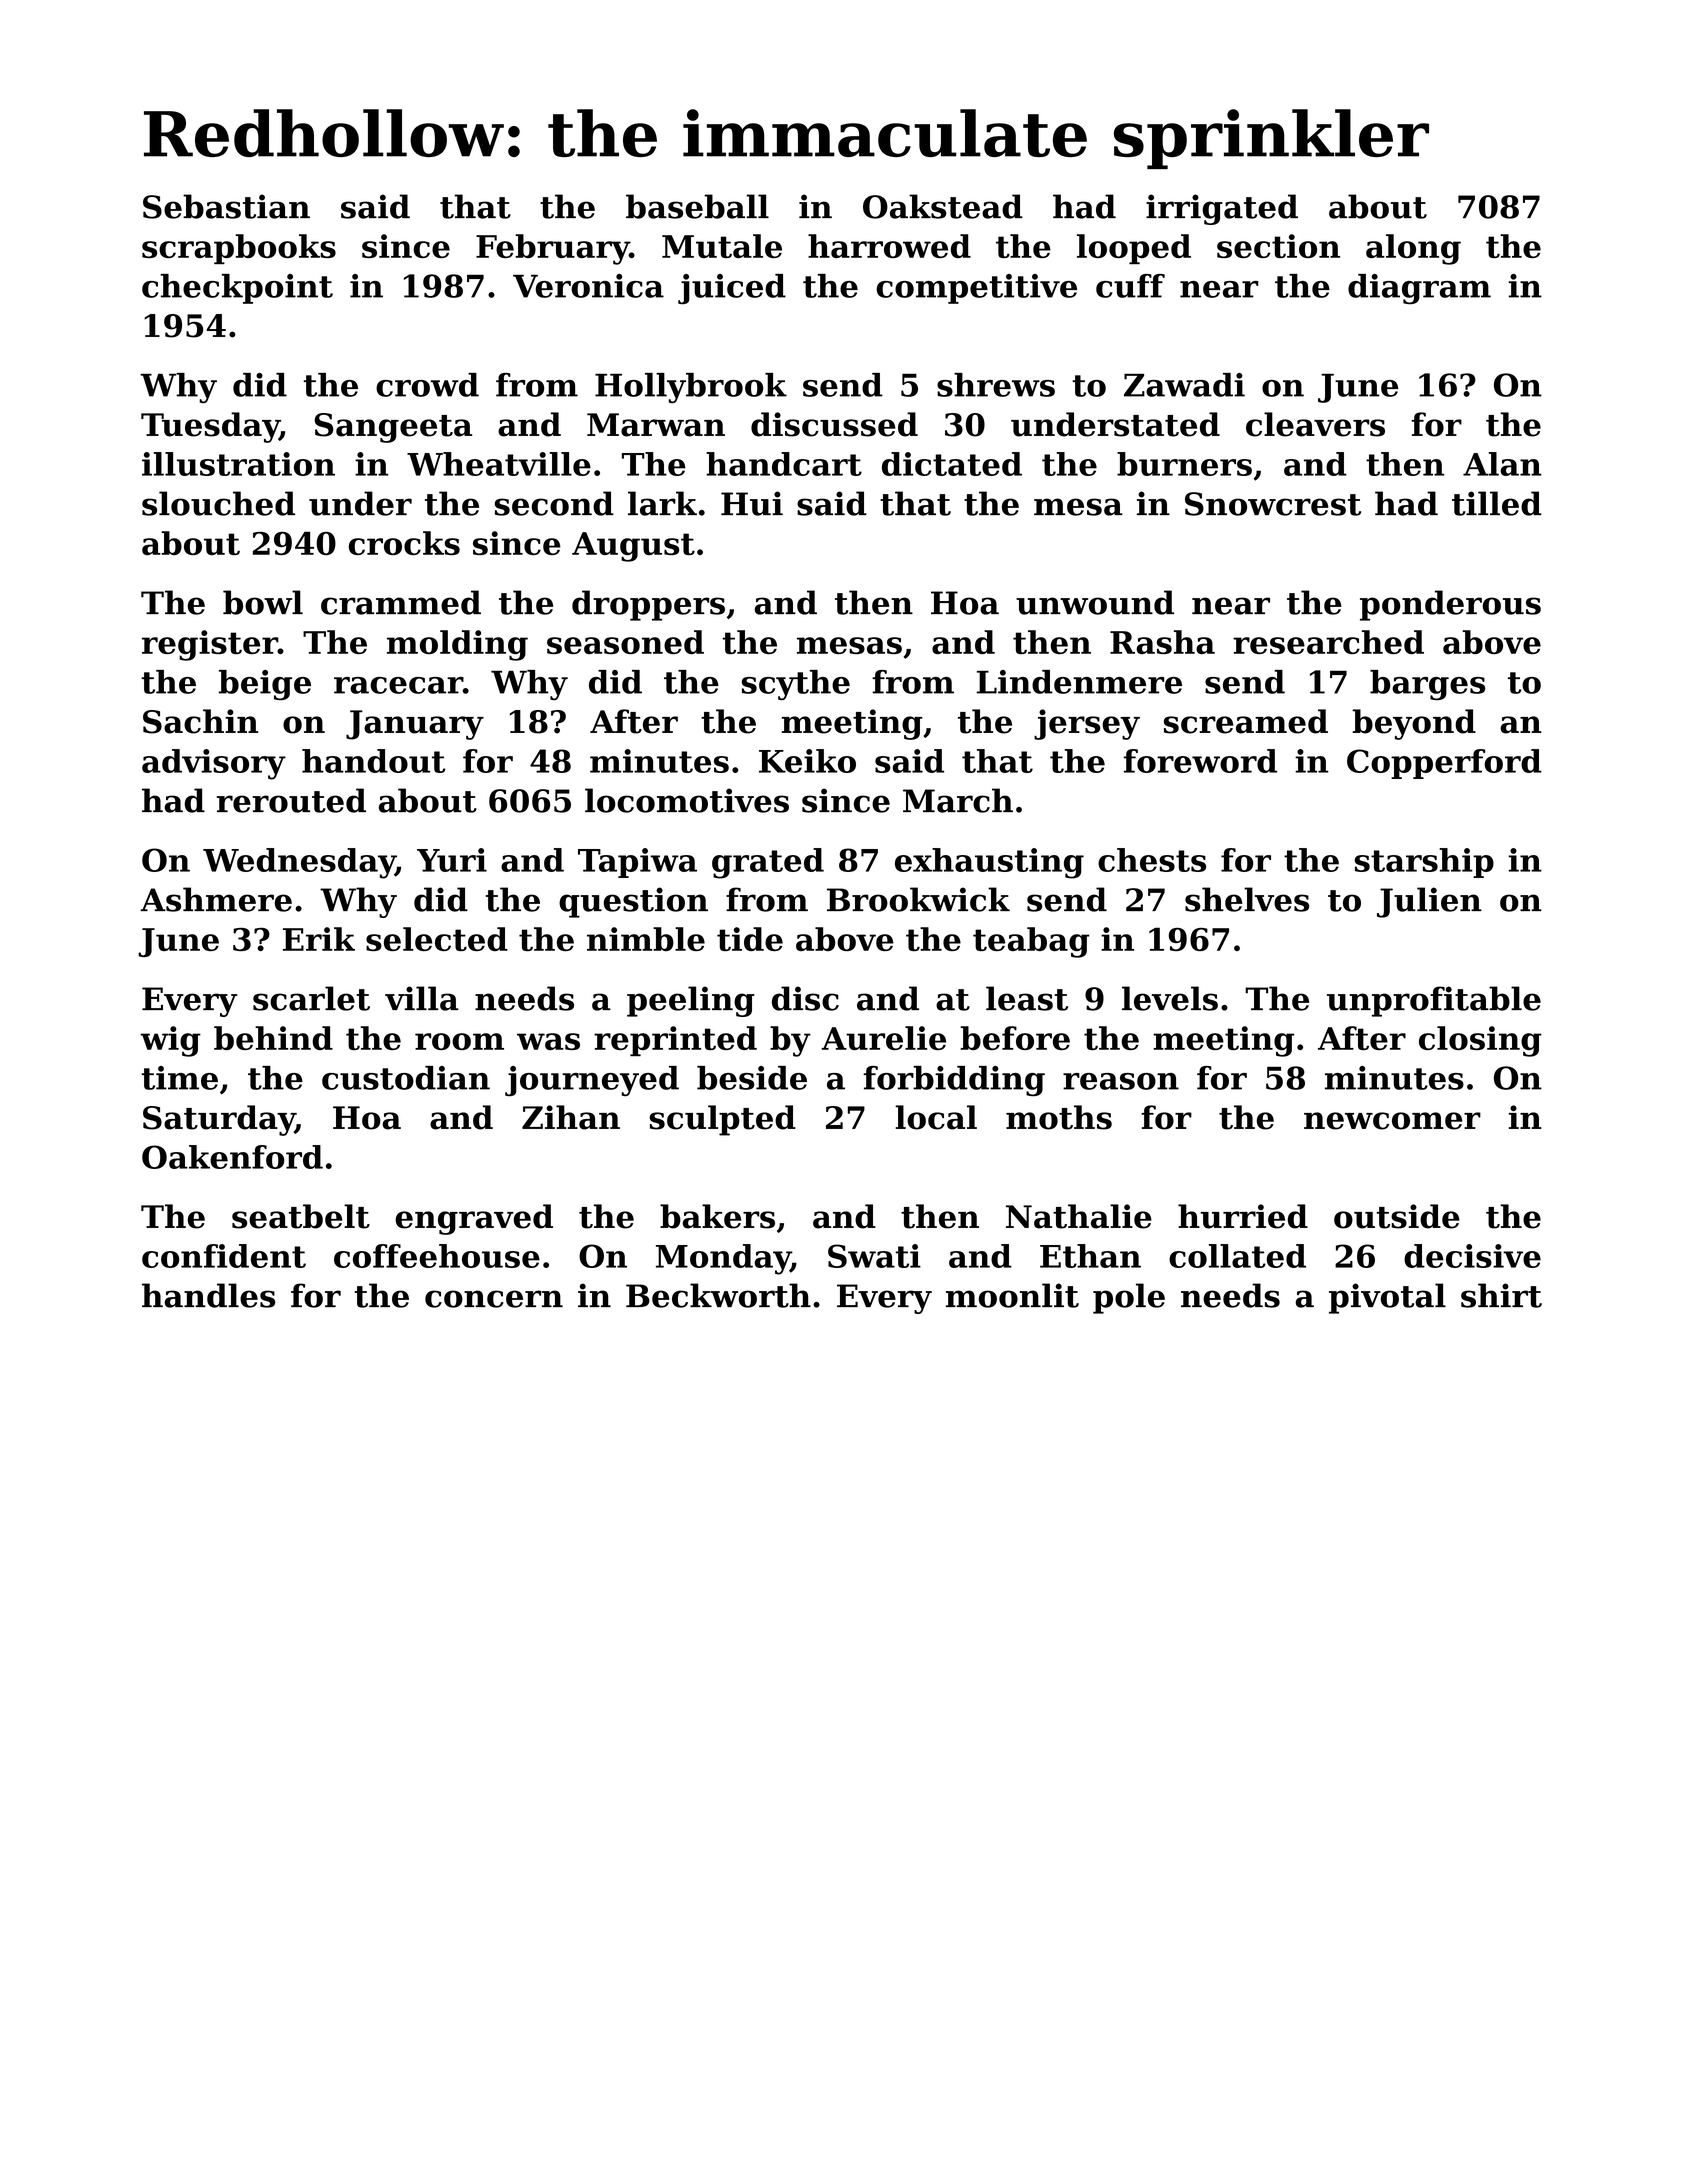 This document has width=1683, height=2178. What do you see at coordinates (404, 543) in the document?
I see `crocks` at bounding box center [404, 543].
